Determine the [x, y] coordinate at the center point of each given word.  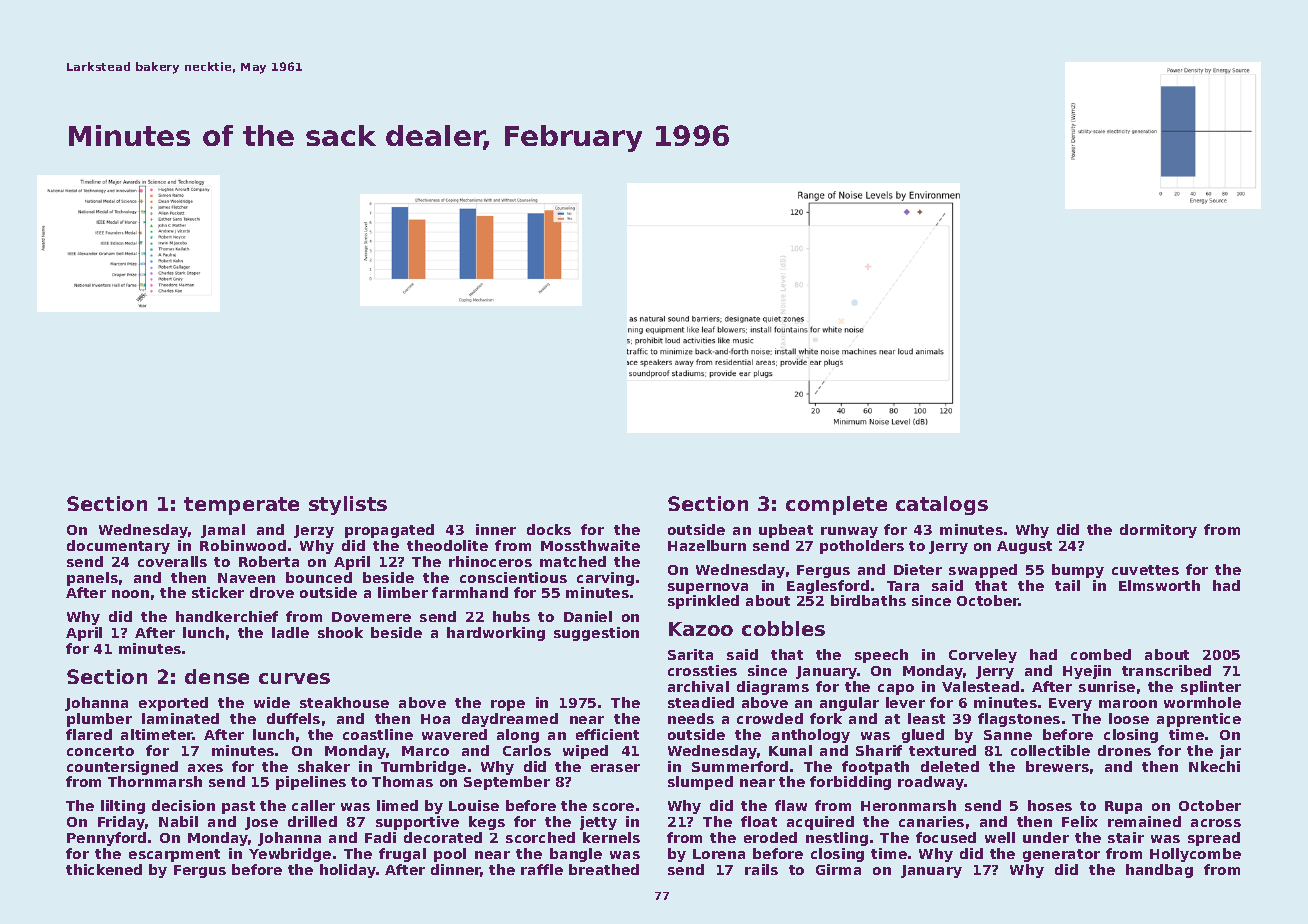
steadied [701, 702]
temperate [241, 506]
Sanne [1008, 735]
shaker [324, 766]
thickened [104, 869]
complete [836, 505]
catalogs [942, 505]
